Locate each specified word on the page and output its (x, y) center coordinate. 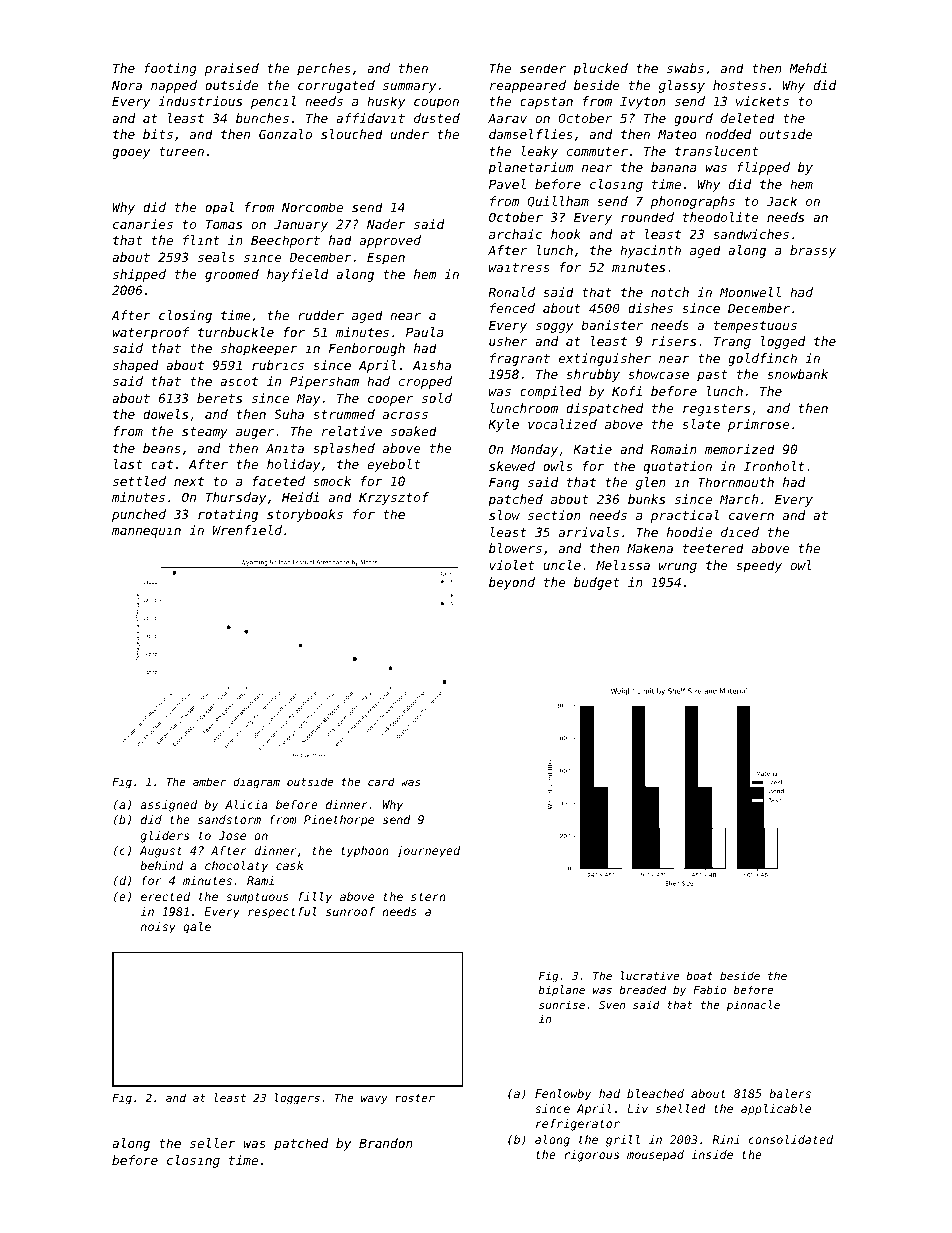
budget (596, 583)
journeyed (428, 852)
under (410, 134)
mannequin (146, 531)
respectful (282, 913)
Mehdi (808, 68)
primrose (759, 425)
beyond (512, 583)
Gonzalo (285, 134)
